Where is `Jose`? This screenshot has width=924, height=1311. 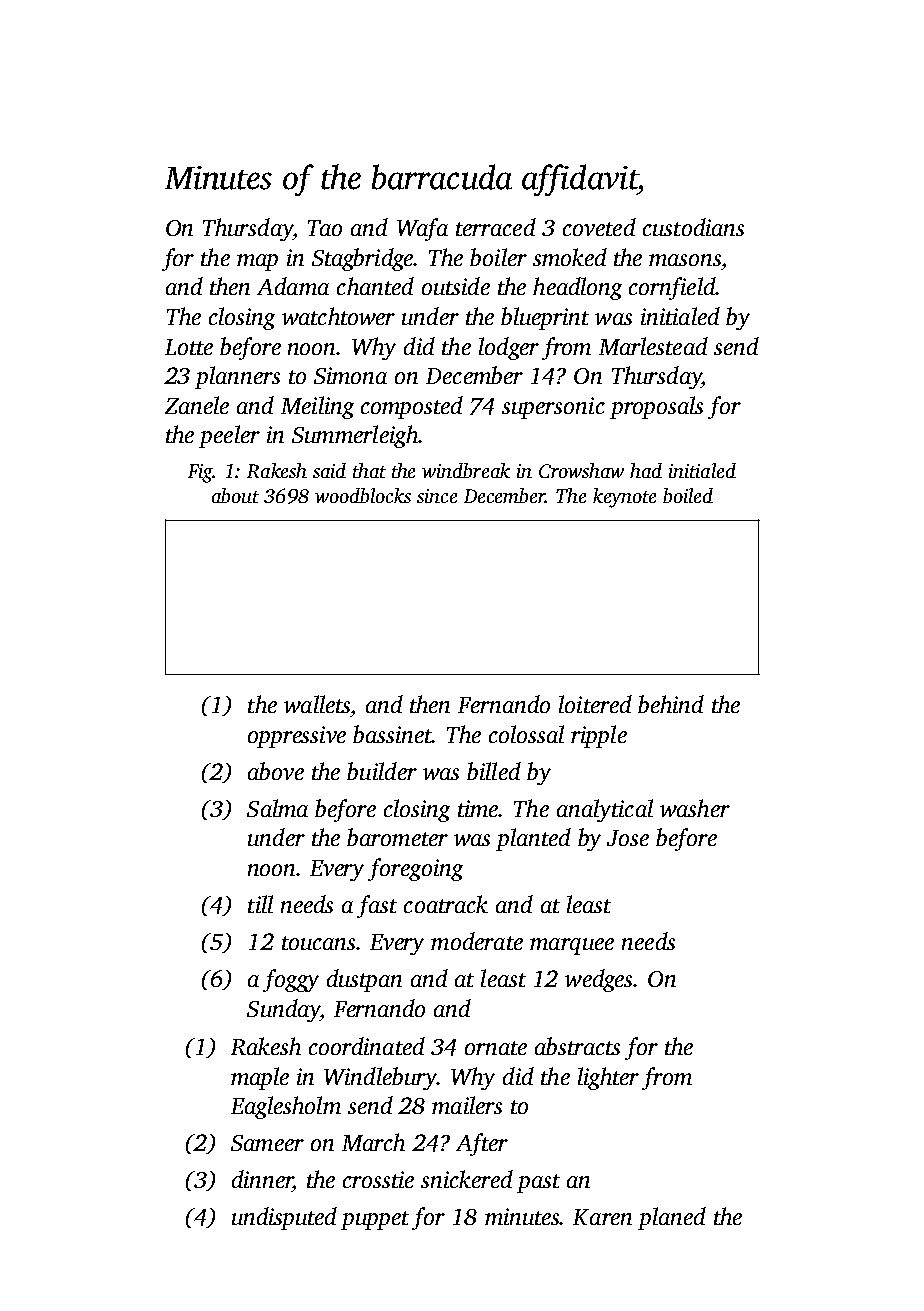
Jose is located at coordinates (628, 838).
